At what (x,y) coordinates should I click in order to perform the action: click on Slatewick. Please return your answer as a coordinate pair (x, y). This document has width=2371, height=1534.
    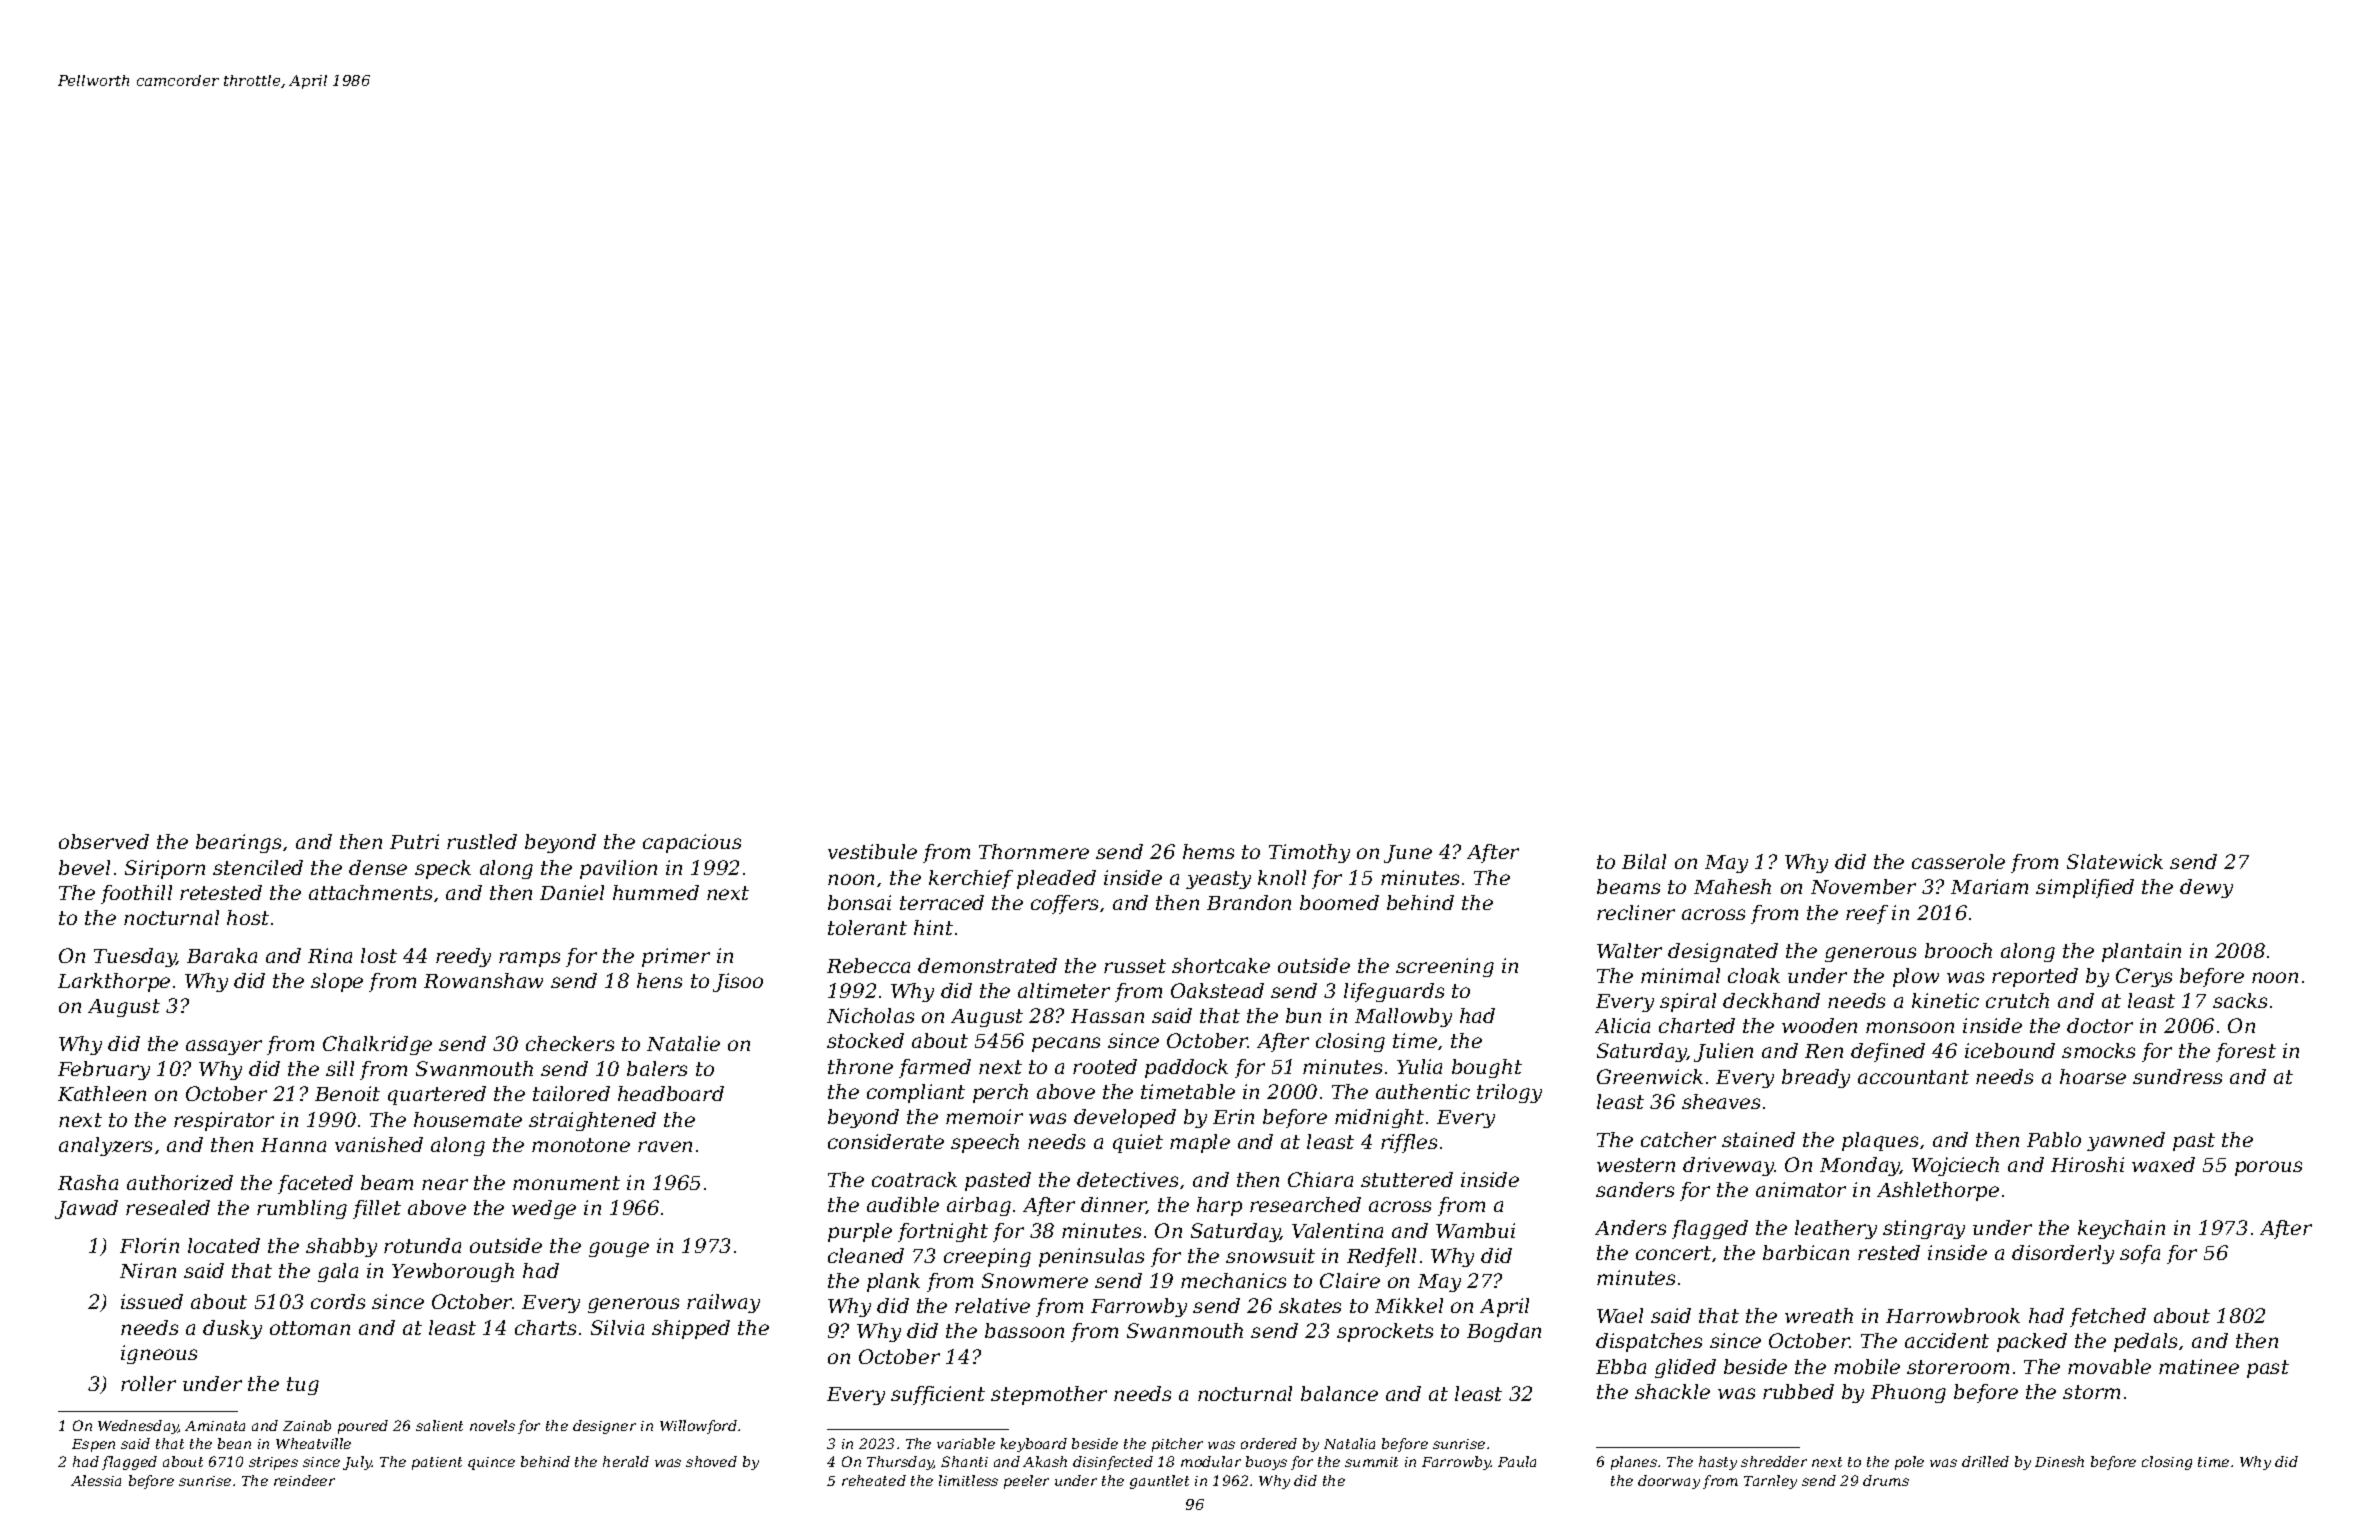
    Looking at the image, I should click on (2115, 861).
